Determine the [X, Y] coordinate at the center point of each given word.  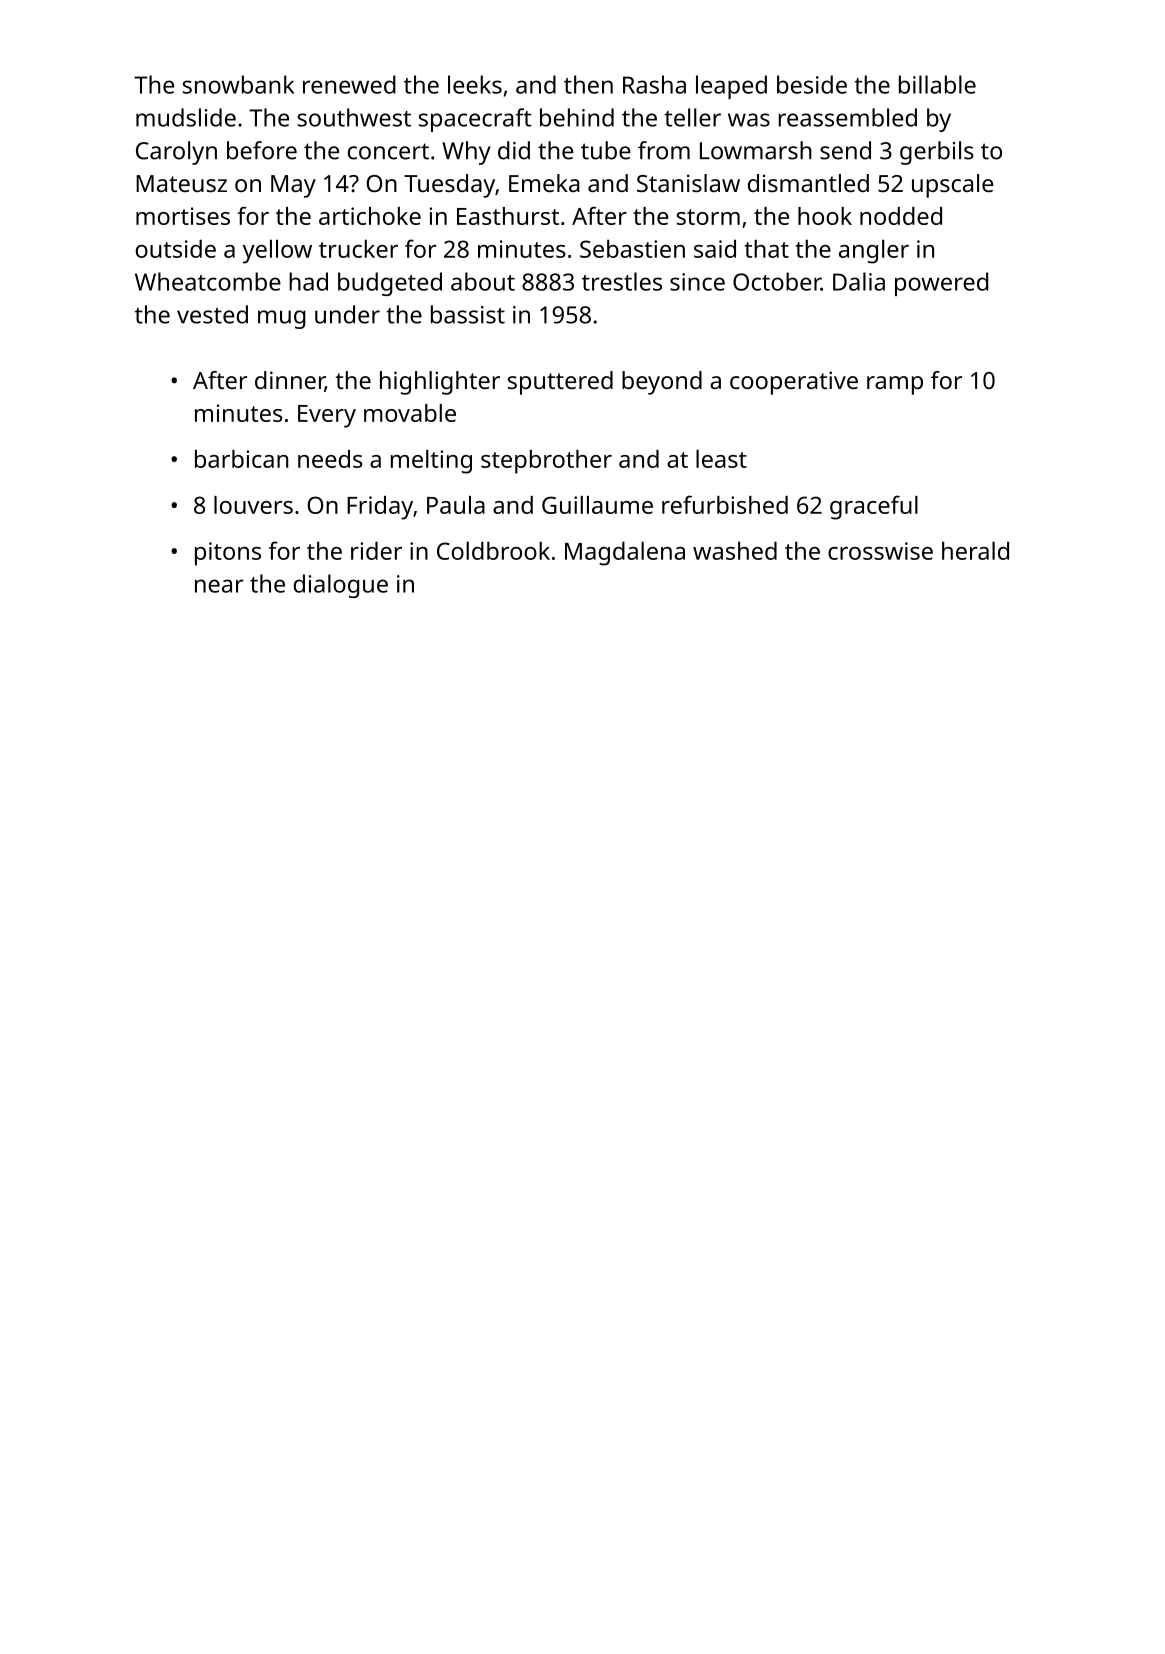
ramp [895, 385]
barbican [241, 459]
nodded [901, 216]
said [715, 248]
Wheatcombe [208, 281]
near [219, 586]
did [514, 150]
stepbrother [546, 462]
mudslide [186, 117]
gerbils [937, 153]
